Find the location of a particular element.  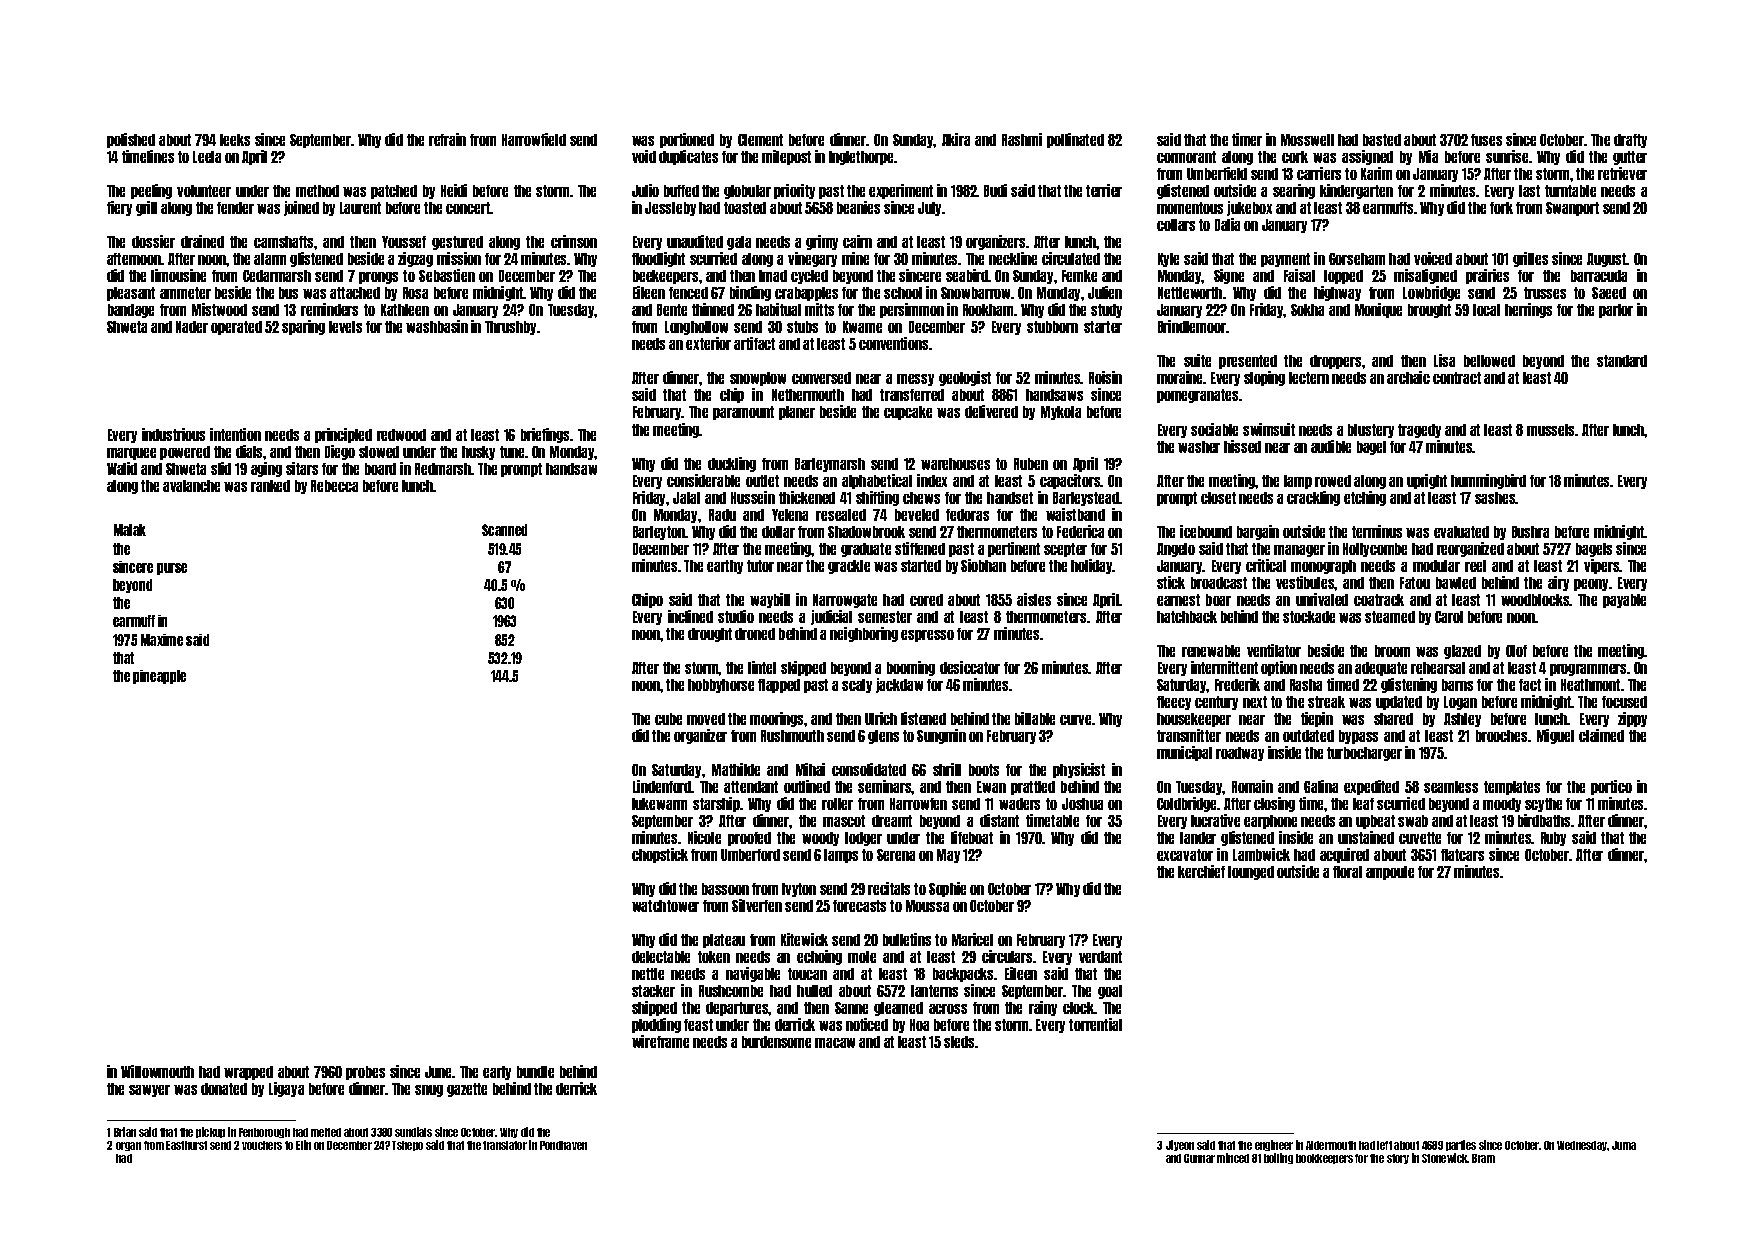

goal is located at coordinates (1110, 992).
